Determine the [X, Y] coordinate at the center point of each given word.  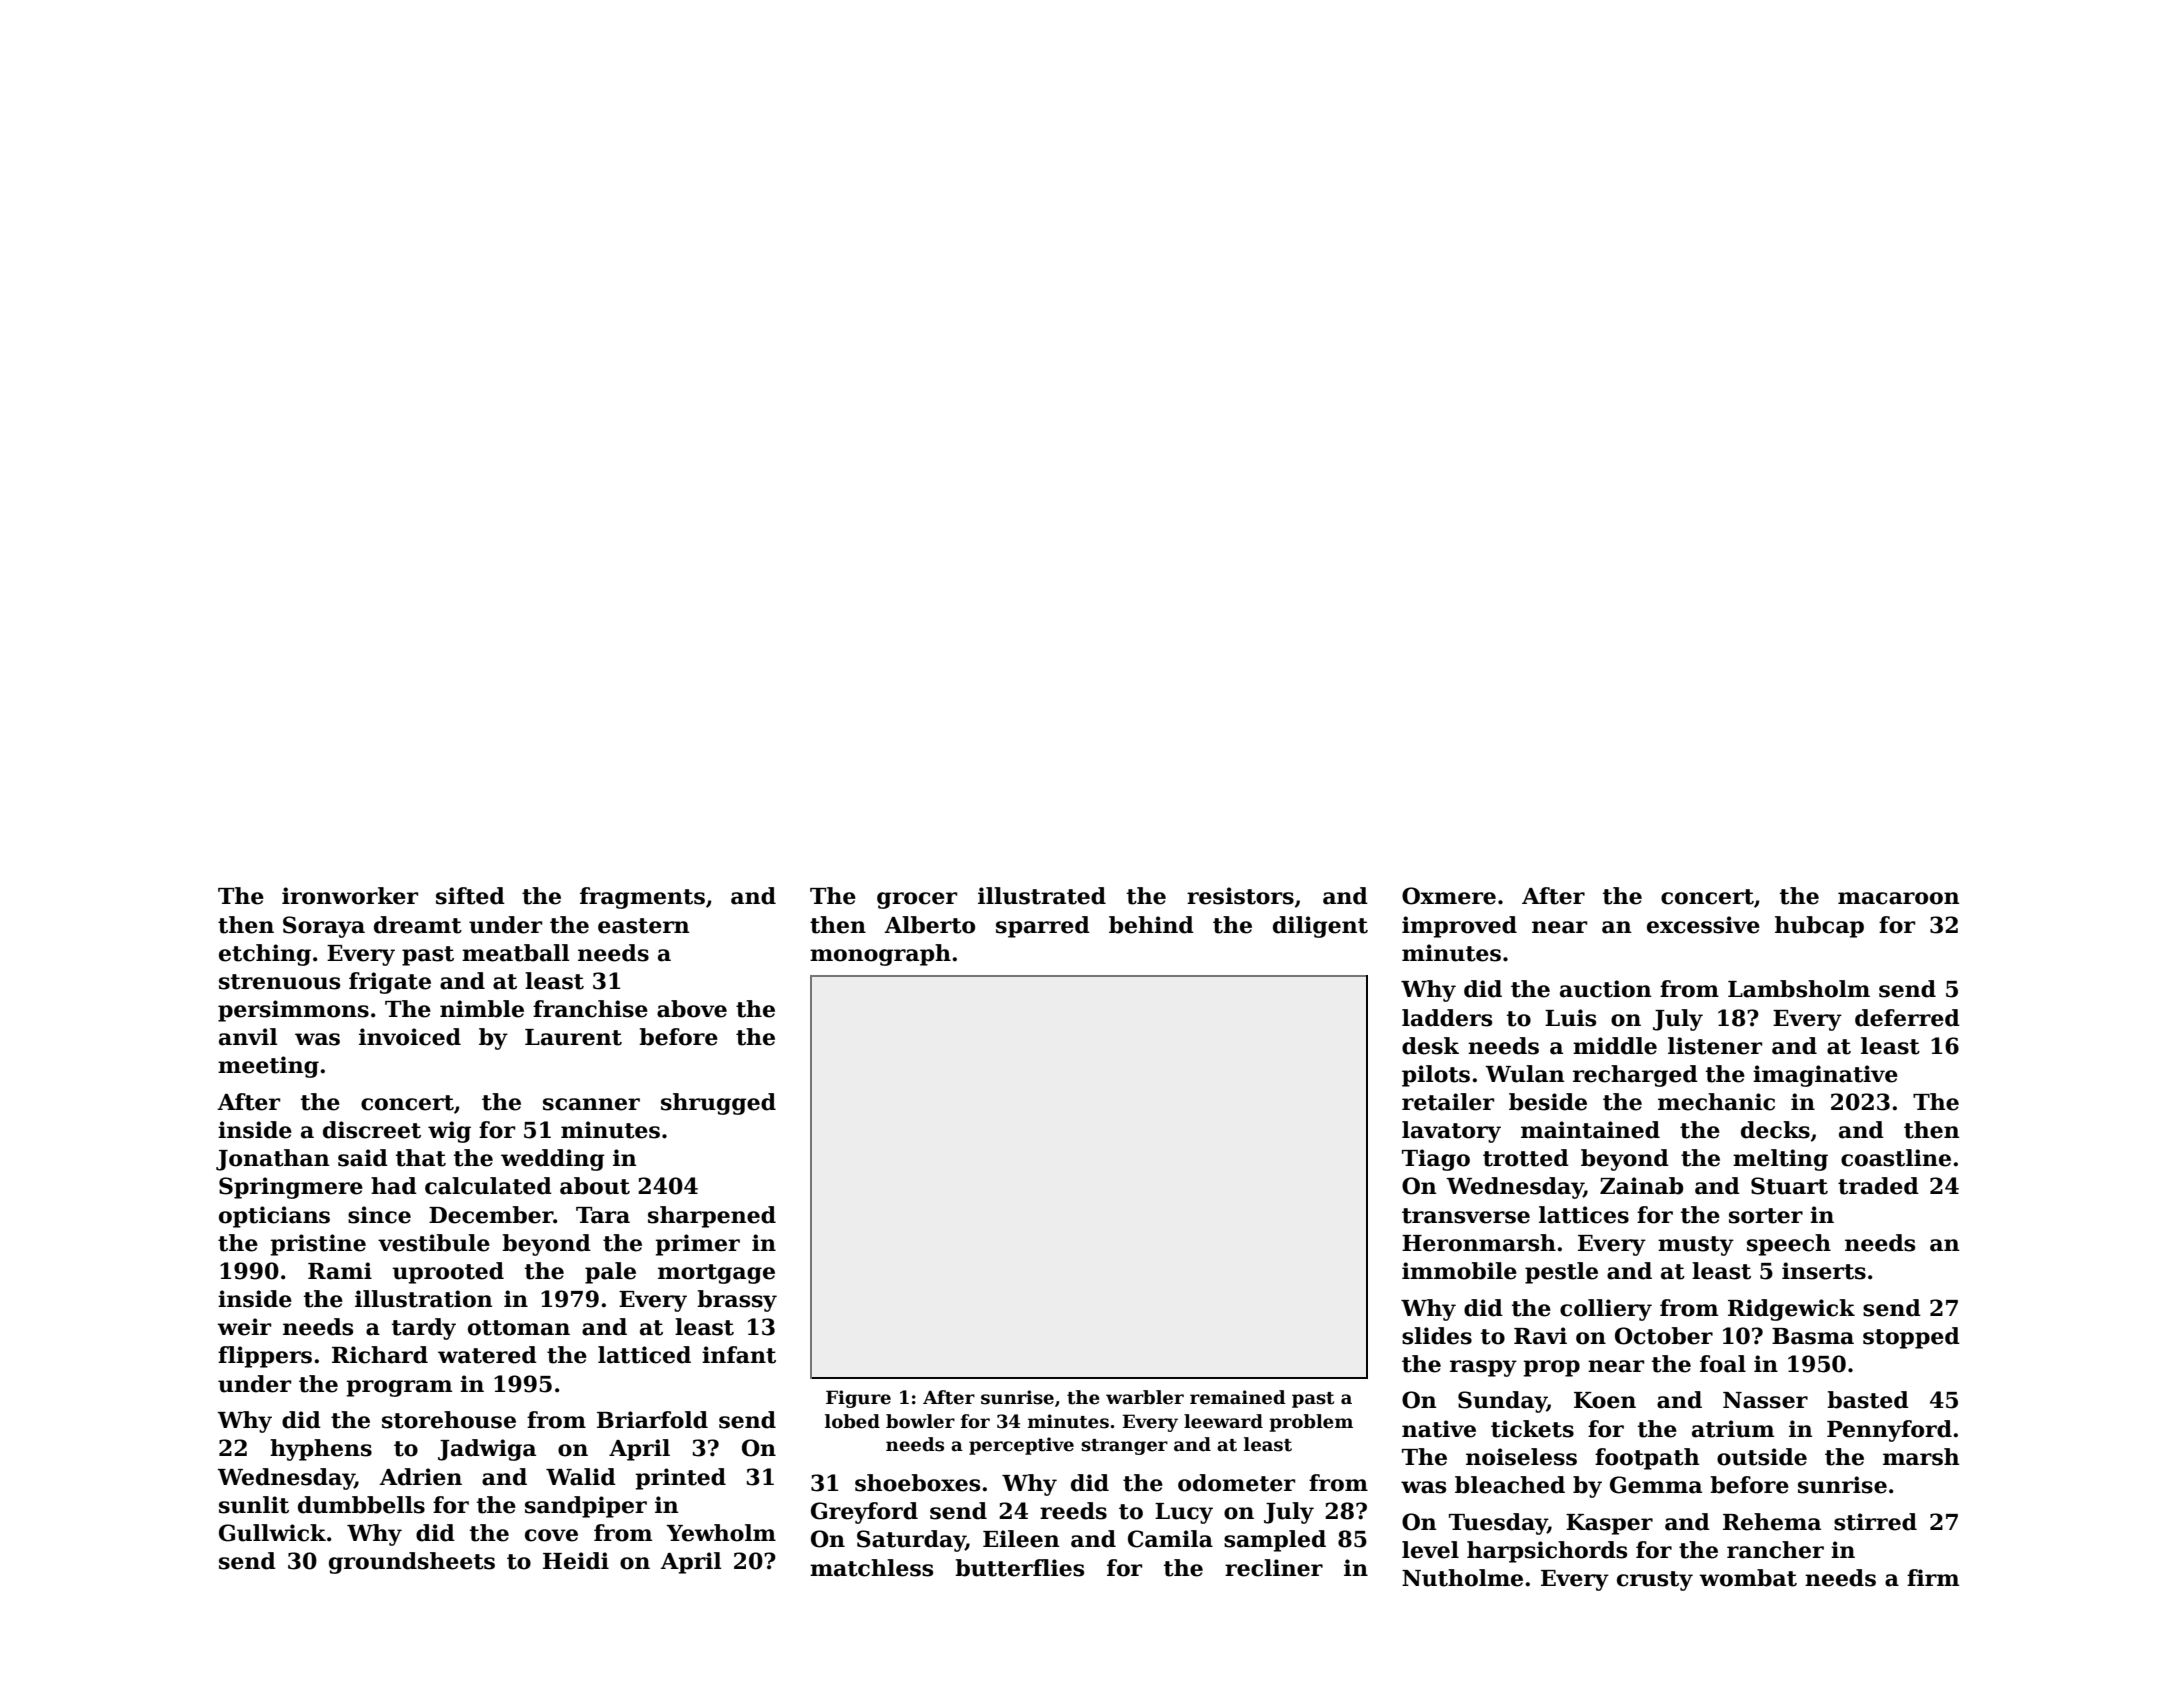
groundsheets [412, 1563]
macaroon [1899, 898]
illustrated [1042, 896]
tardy [424, 1329]
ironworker [350, 896]
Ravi [1540, 1336]
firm [1933, 1577]
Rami [340, 1271]
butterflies [1019, 1568]
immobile [1459, 1271]
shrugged [718, 1104]
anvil [248, 1037]
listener [1715, 1046]
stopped [1911, 1338]
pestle [1561, 1273]
